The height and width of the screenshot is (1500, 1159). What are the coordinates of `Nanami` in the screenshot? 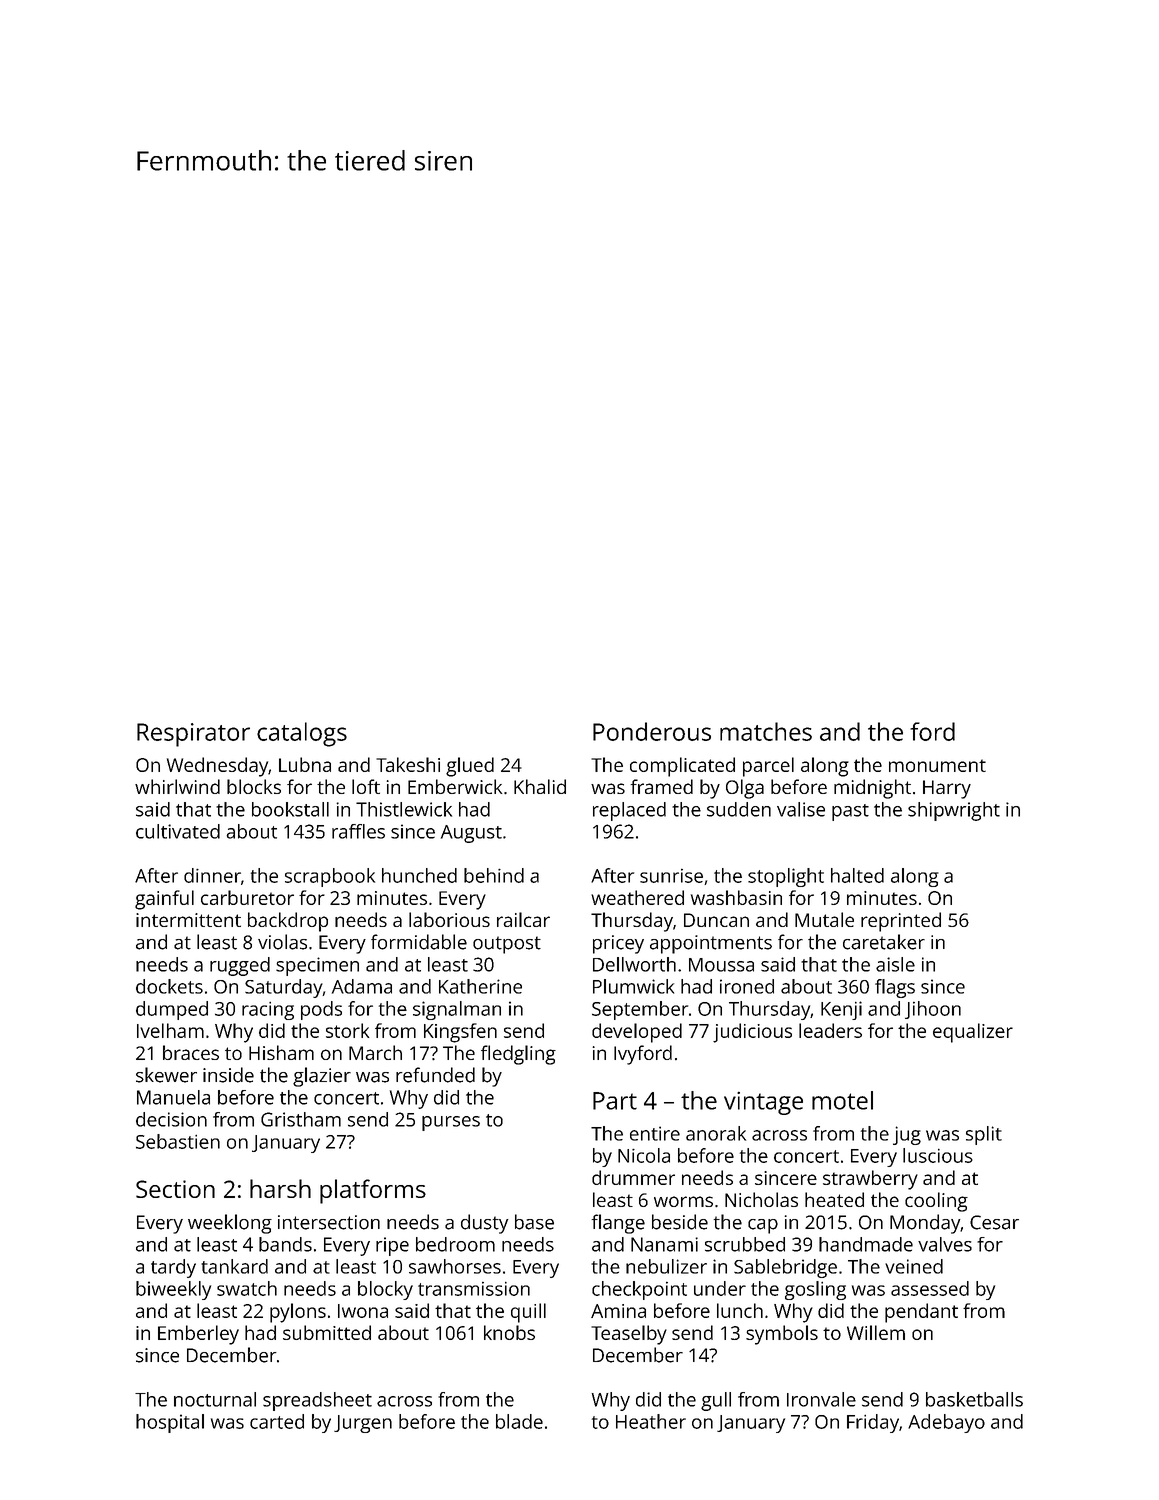 It's located at (664, 1244).
